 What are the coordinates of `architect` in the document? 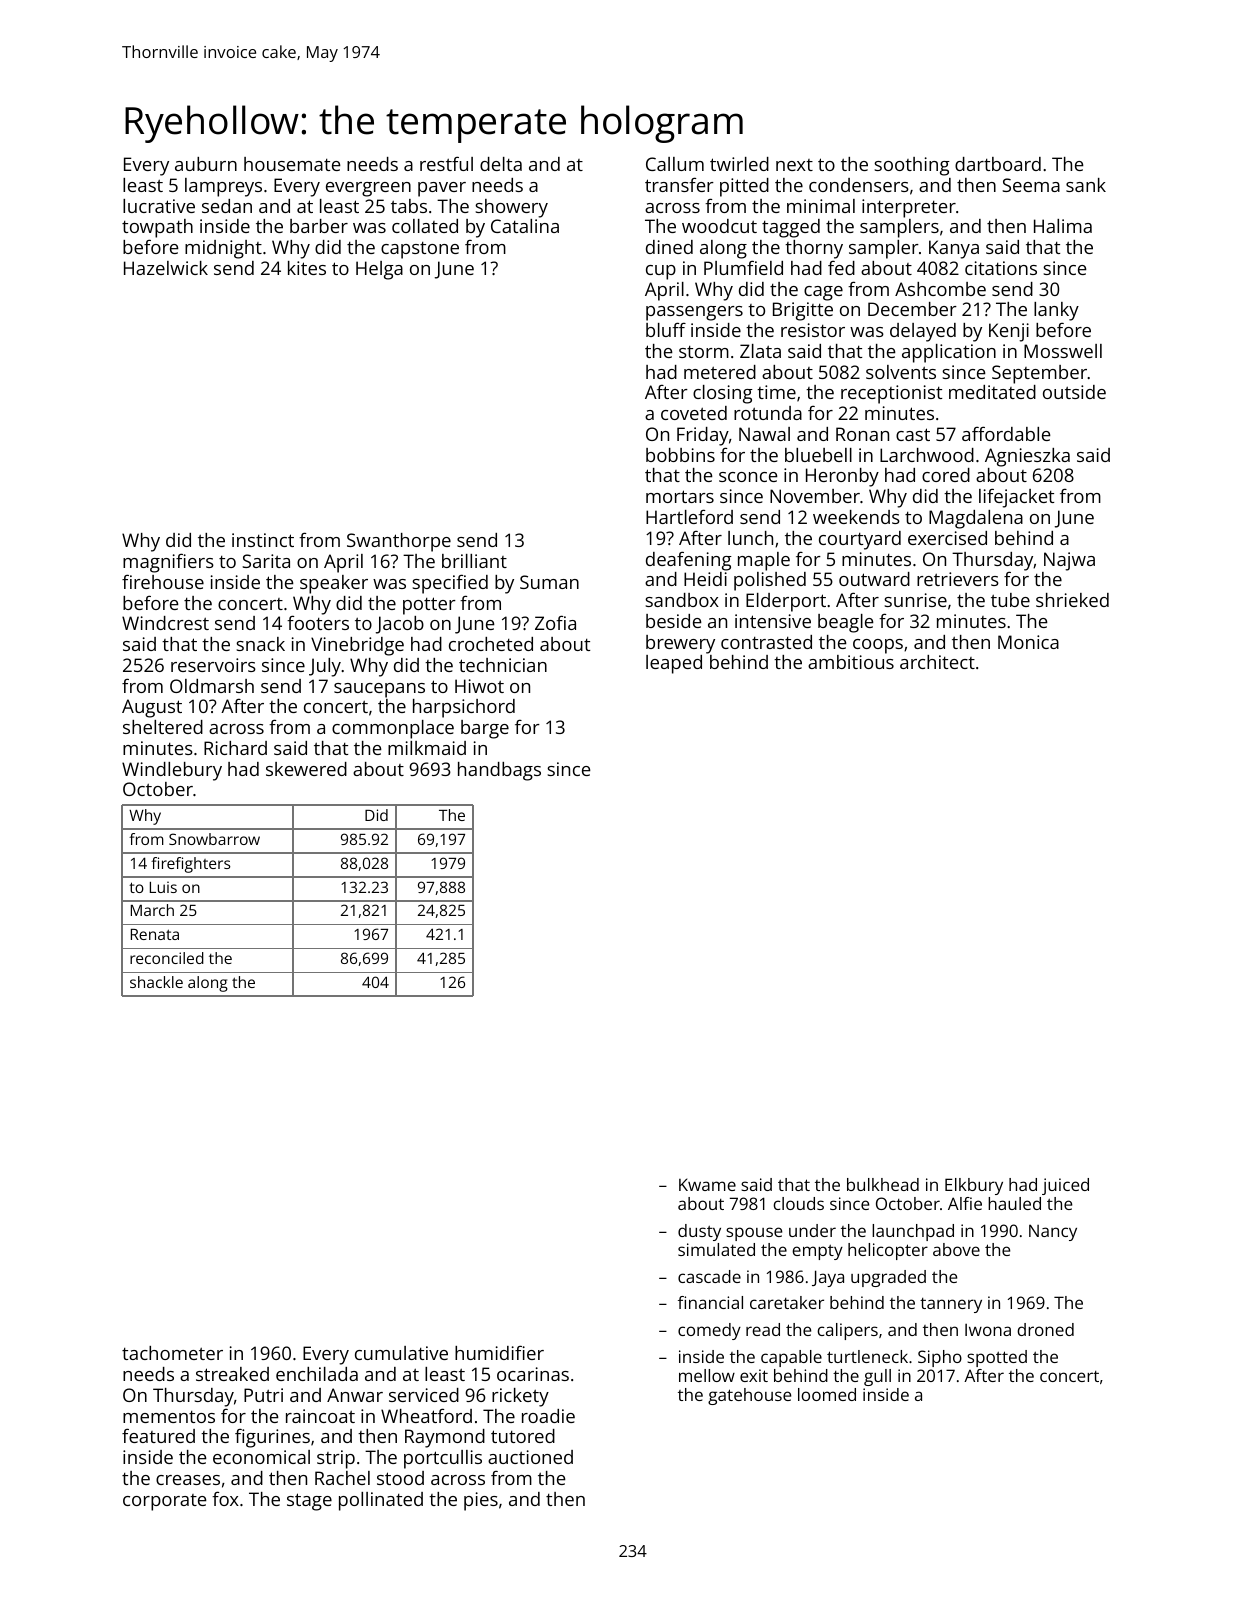 It's located at (937, 662).
